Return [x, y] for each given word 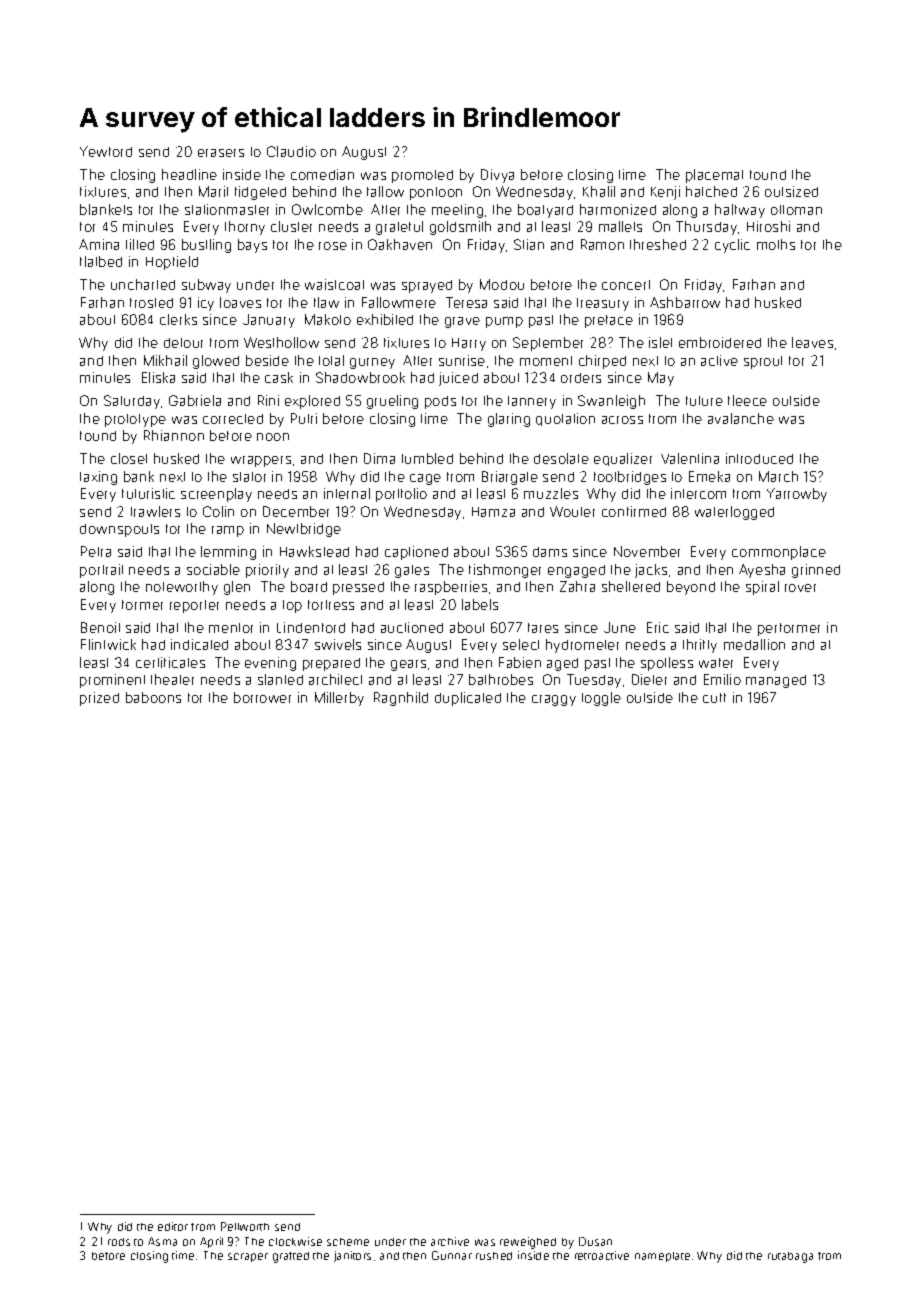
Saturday [132, 402]
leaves [812, 342]
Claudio [291, 151]
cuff [714, 698]
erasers [221, 153]
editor [173, 1226]
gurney [372, 363]
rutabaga [790, 1257]
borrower [262, 697]
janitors [352, 1256]
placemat [714, 176]
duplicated [468, 699]
